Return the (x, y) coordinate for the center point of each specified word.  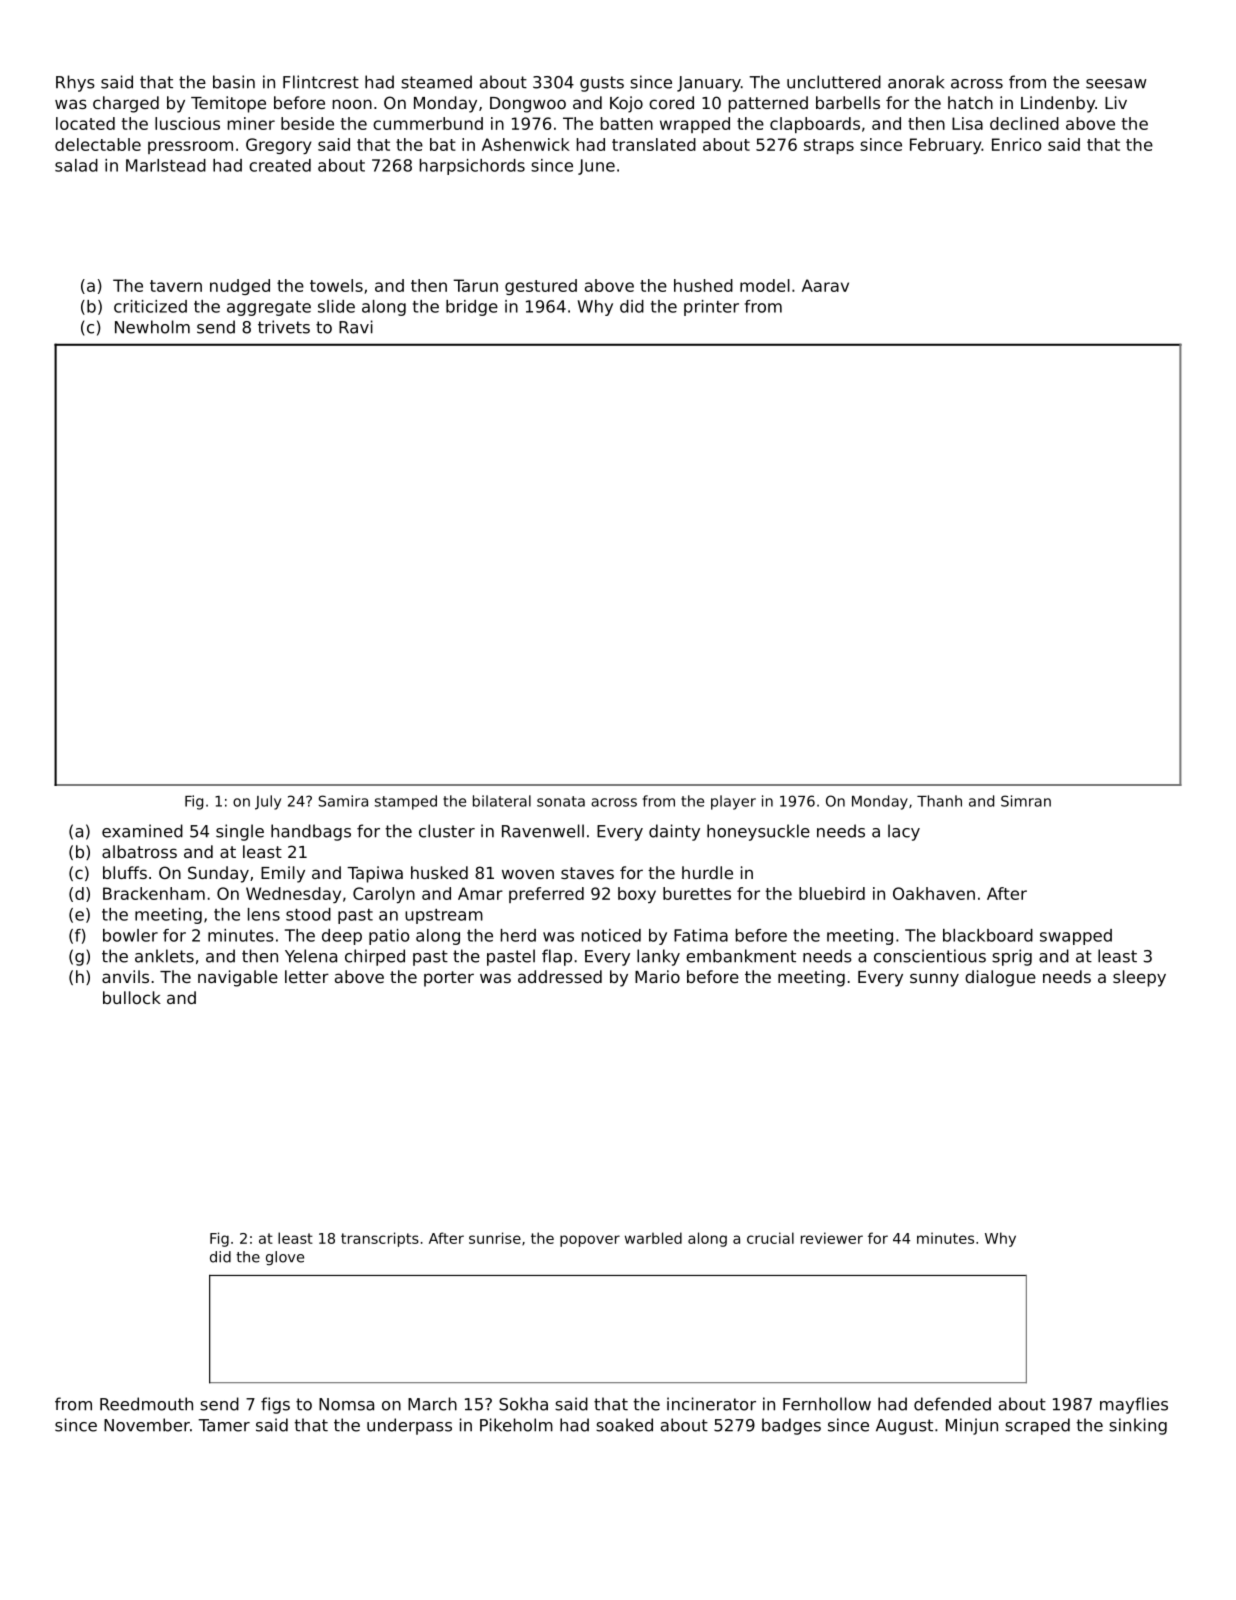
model (765, 285)
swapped (1076, 937)
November (147, 1425)
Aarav (825, 285)
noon (352, 104)
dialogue (1000, 978)
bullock (132, 997)
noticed (611, 935)
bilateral (502, 801)
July (268, 802)
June (596, 167)
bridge (472, 308)
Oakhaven (934, 893)
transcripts (380, 1239)
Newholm (152, 327)
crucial (770, 1238)
